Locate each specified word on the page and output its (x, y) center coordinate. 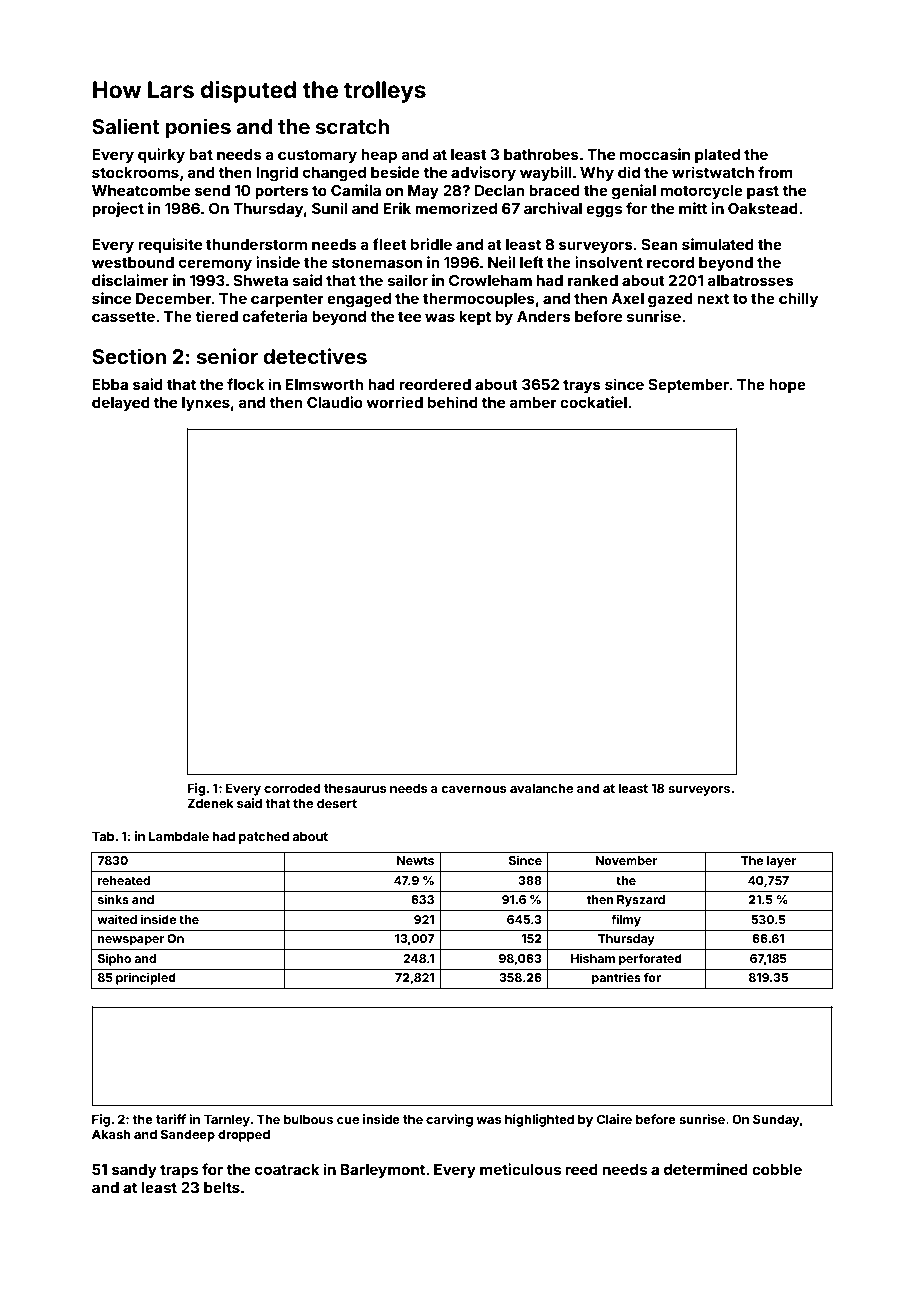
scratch (352, 126)
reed (582, 1169)
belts (222, 1187)
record (670, 262)
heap (379, 156)
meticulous (520, 1169)
